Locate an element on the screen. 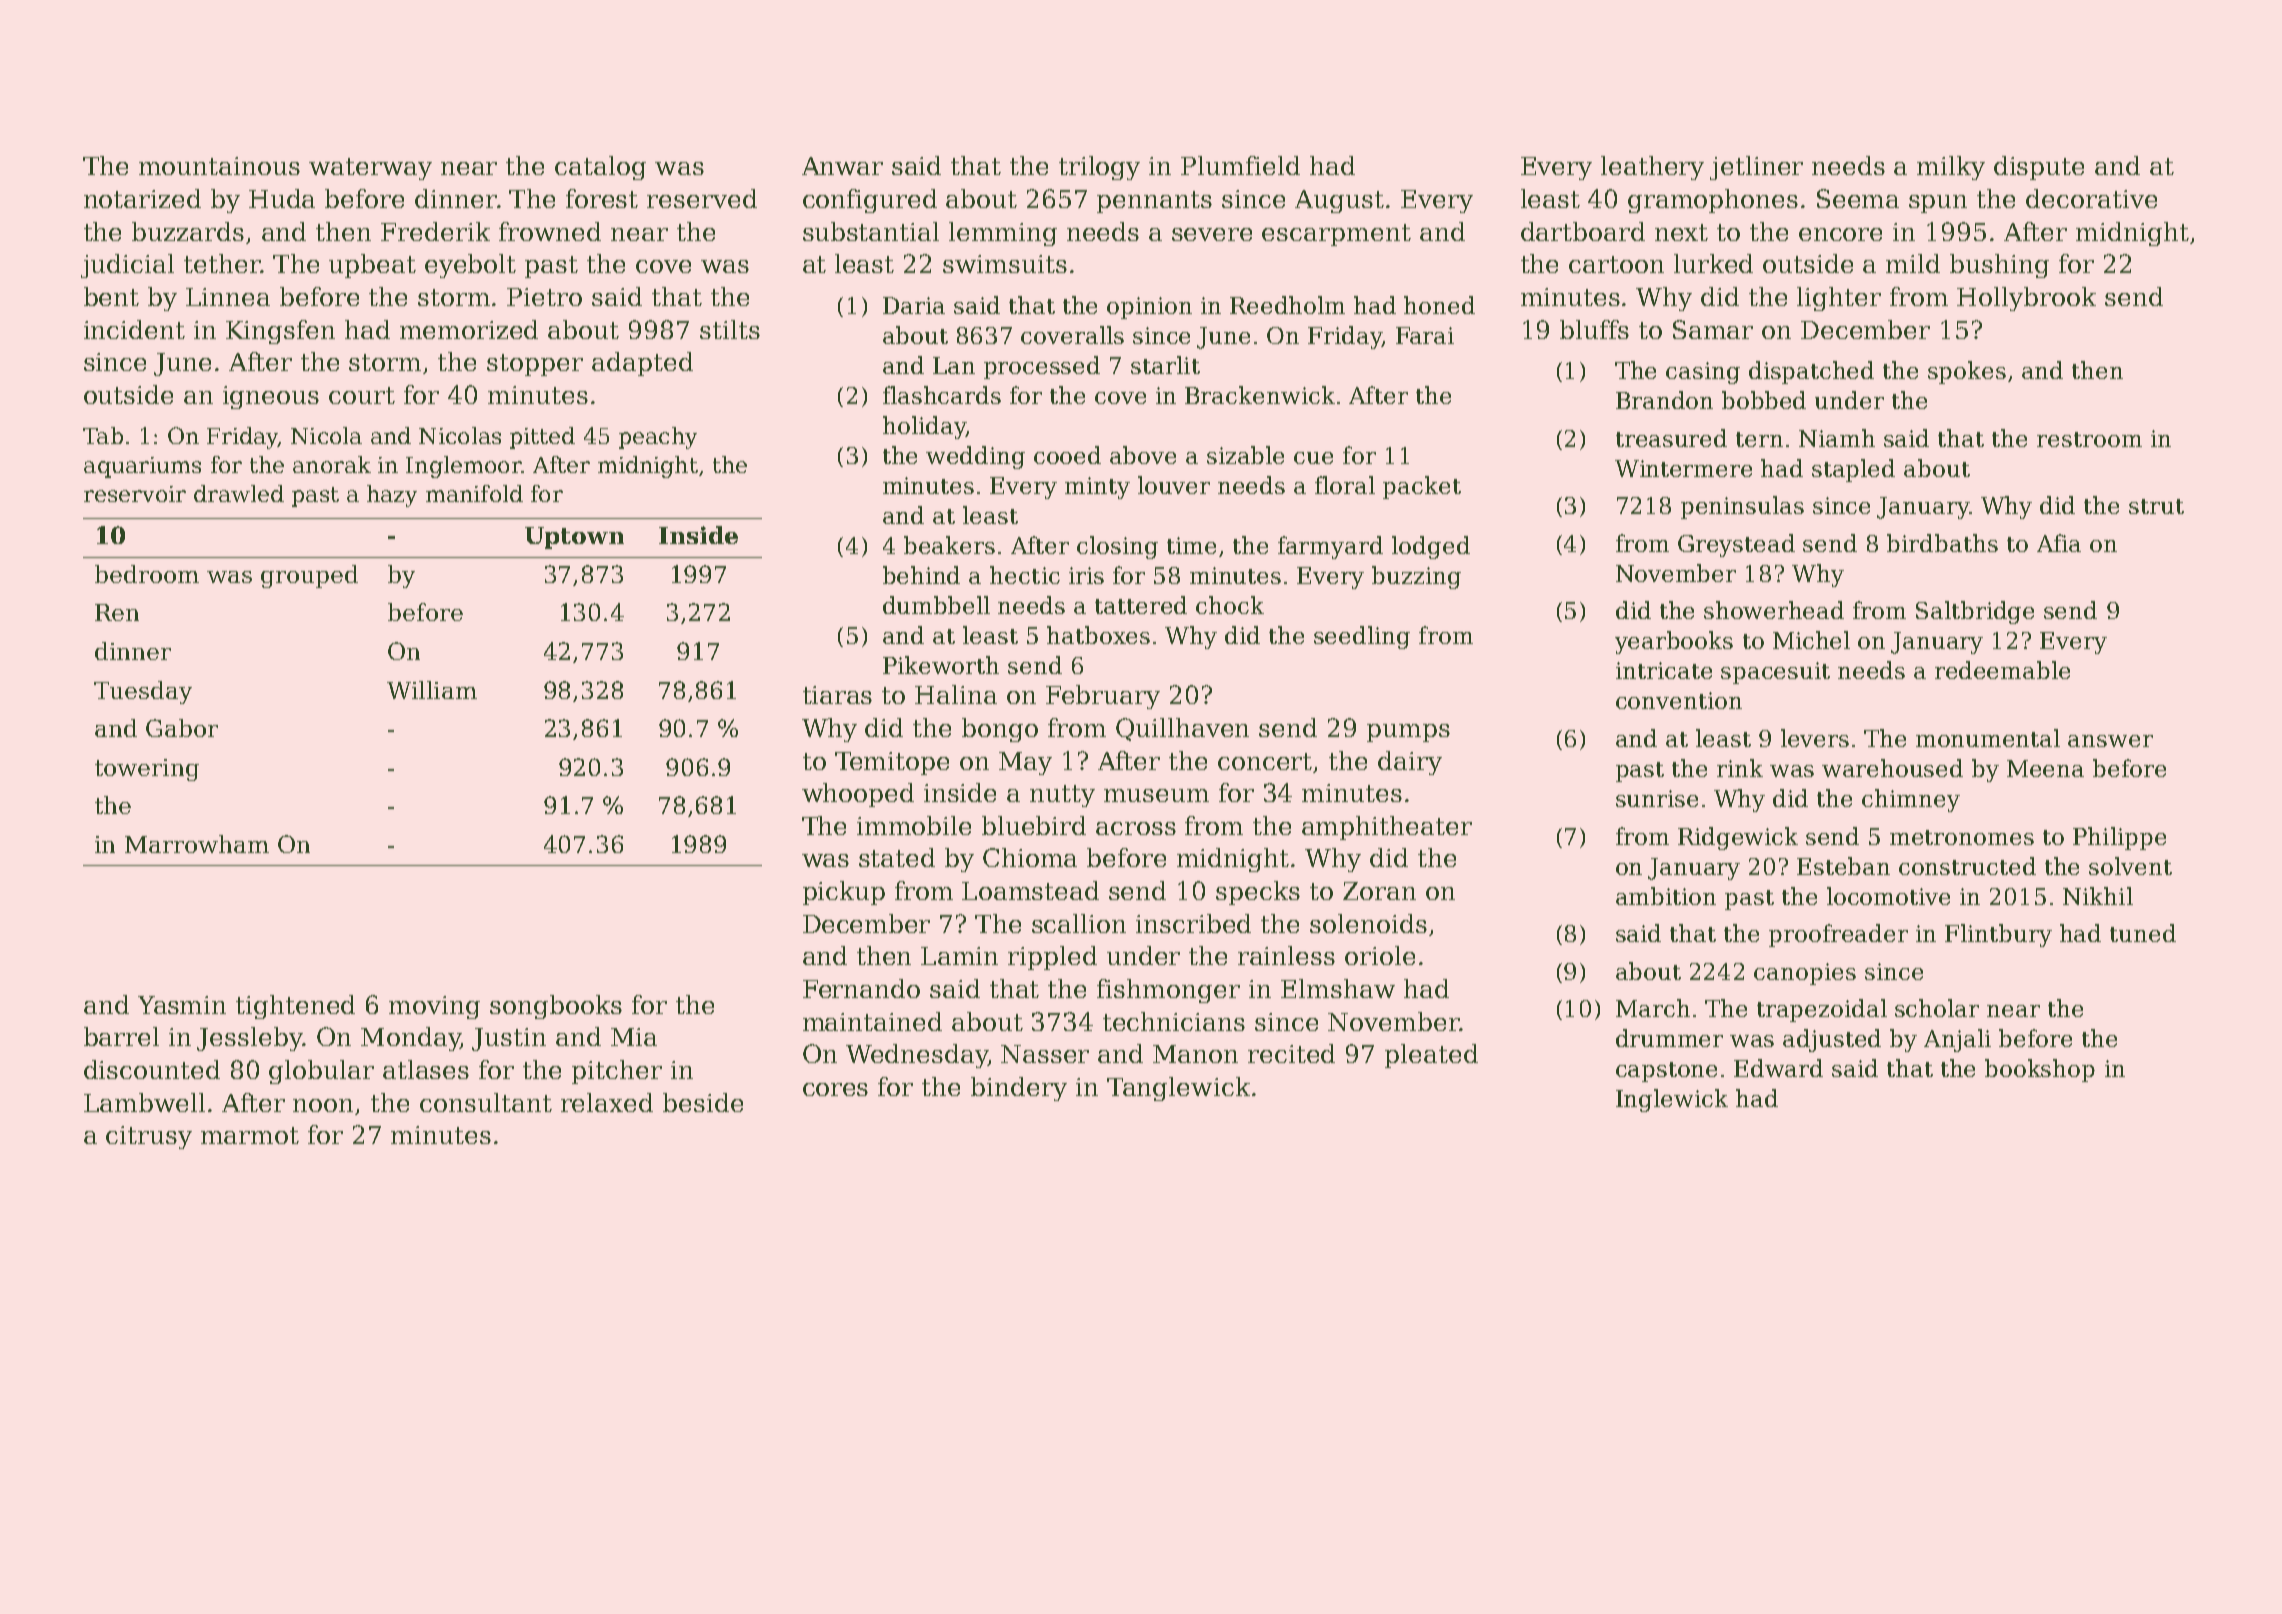 The height and width of the screenshot is (1614, 2282). birdbaths is located at coordinates (1942, 543).
